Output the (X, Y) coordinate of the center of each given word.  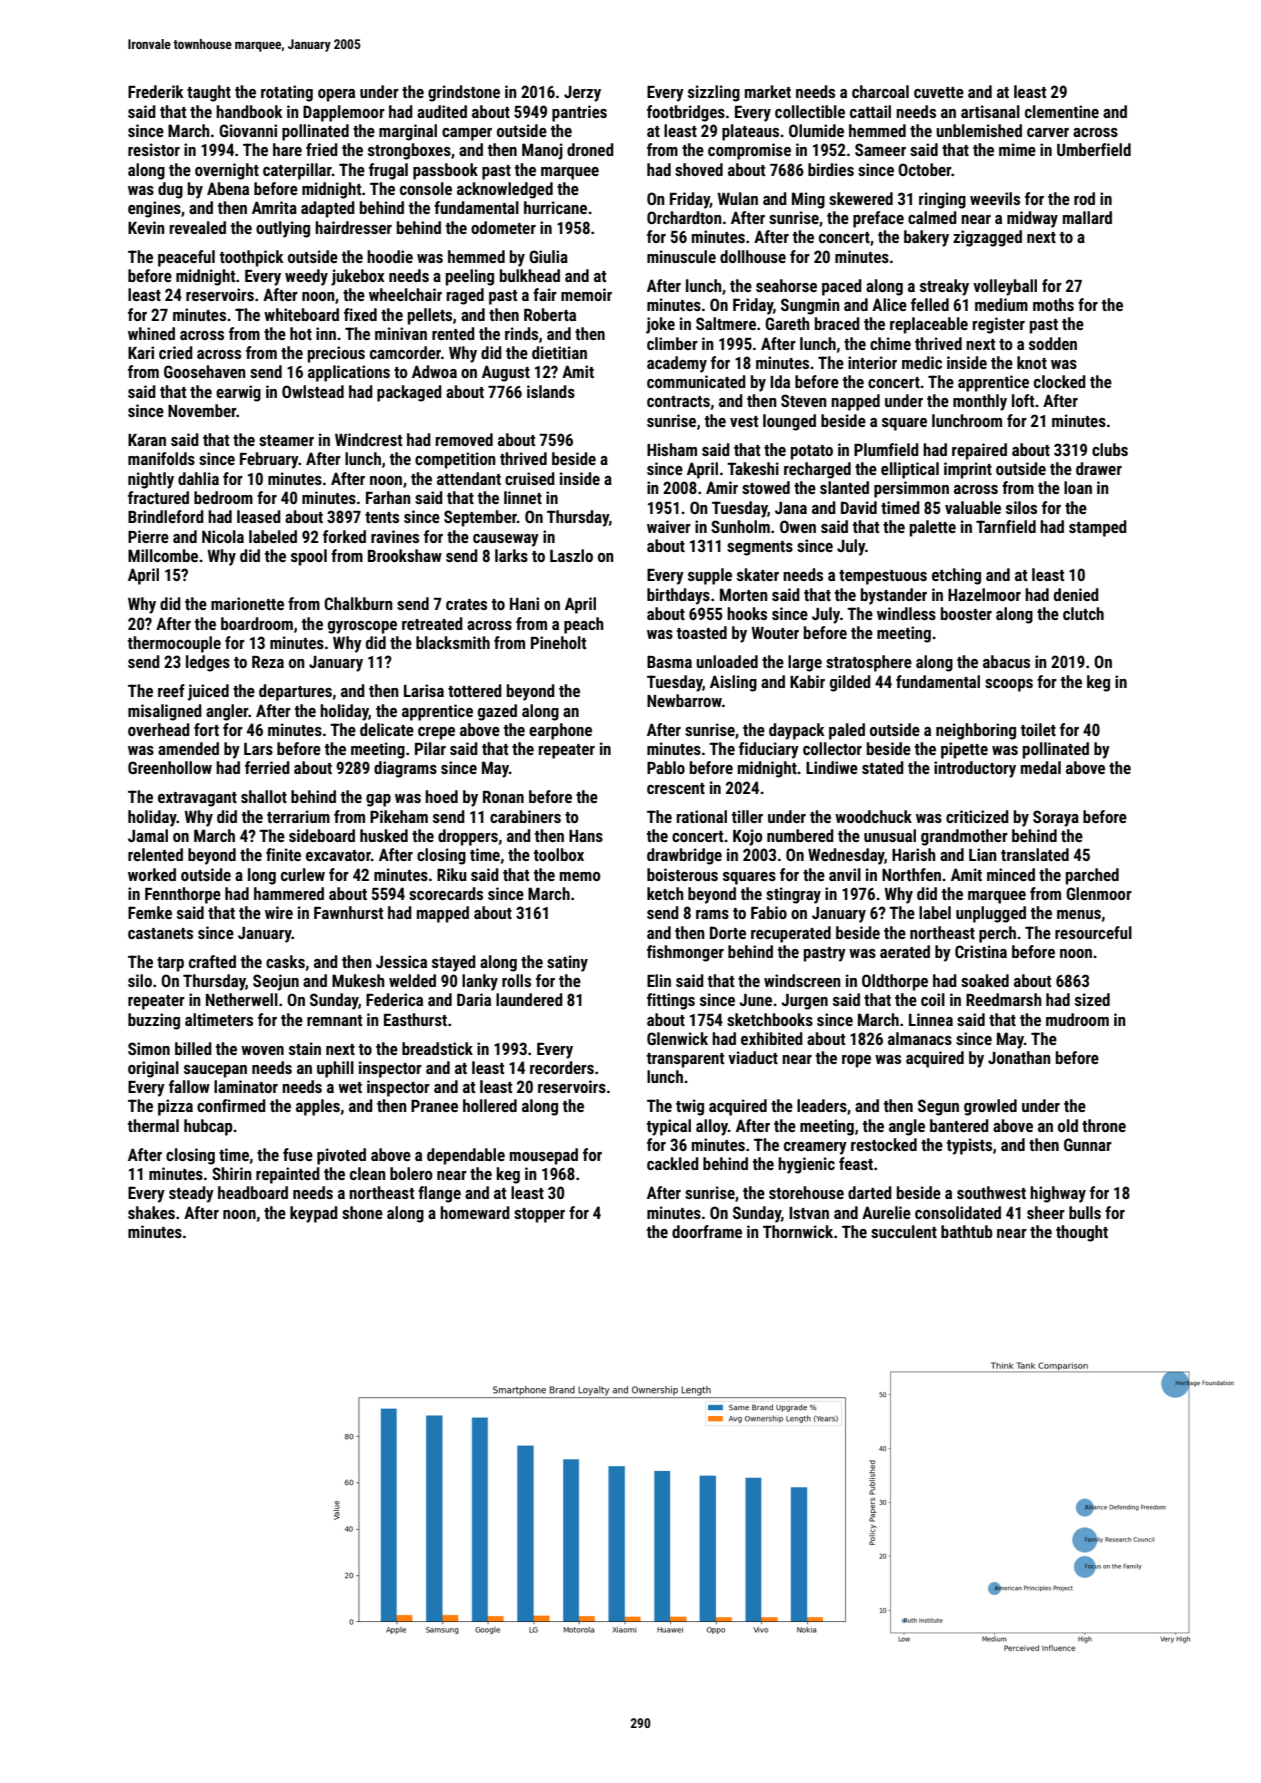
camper (467, 134)
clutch (1083, 613)
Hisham (672, 449)
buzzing (154, 1021)
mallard (1087, 217)
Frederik (156, 91)
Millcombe (163, 555)
